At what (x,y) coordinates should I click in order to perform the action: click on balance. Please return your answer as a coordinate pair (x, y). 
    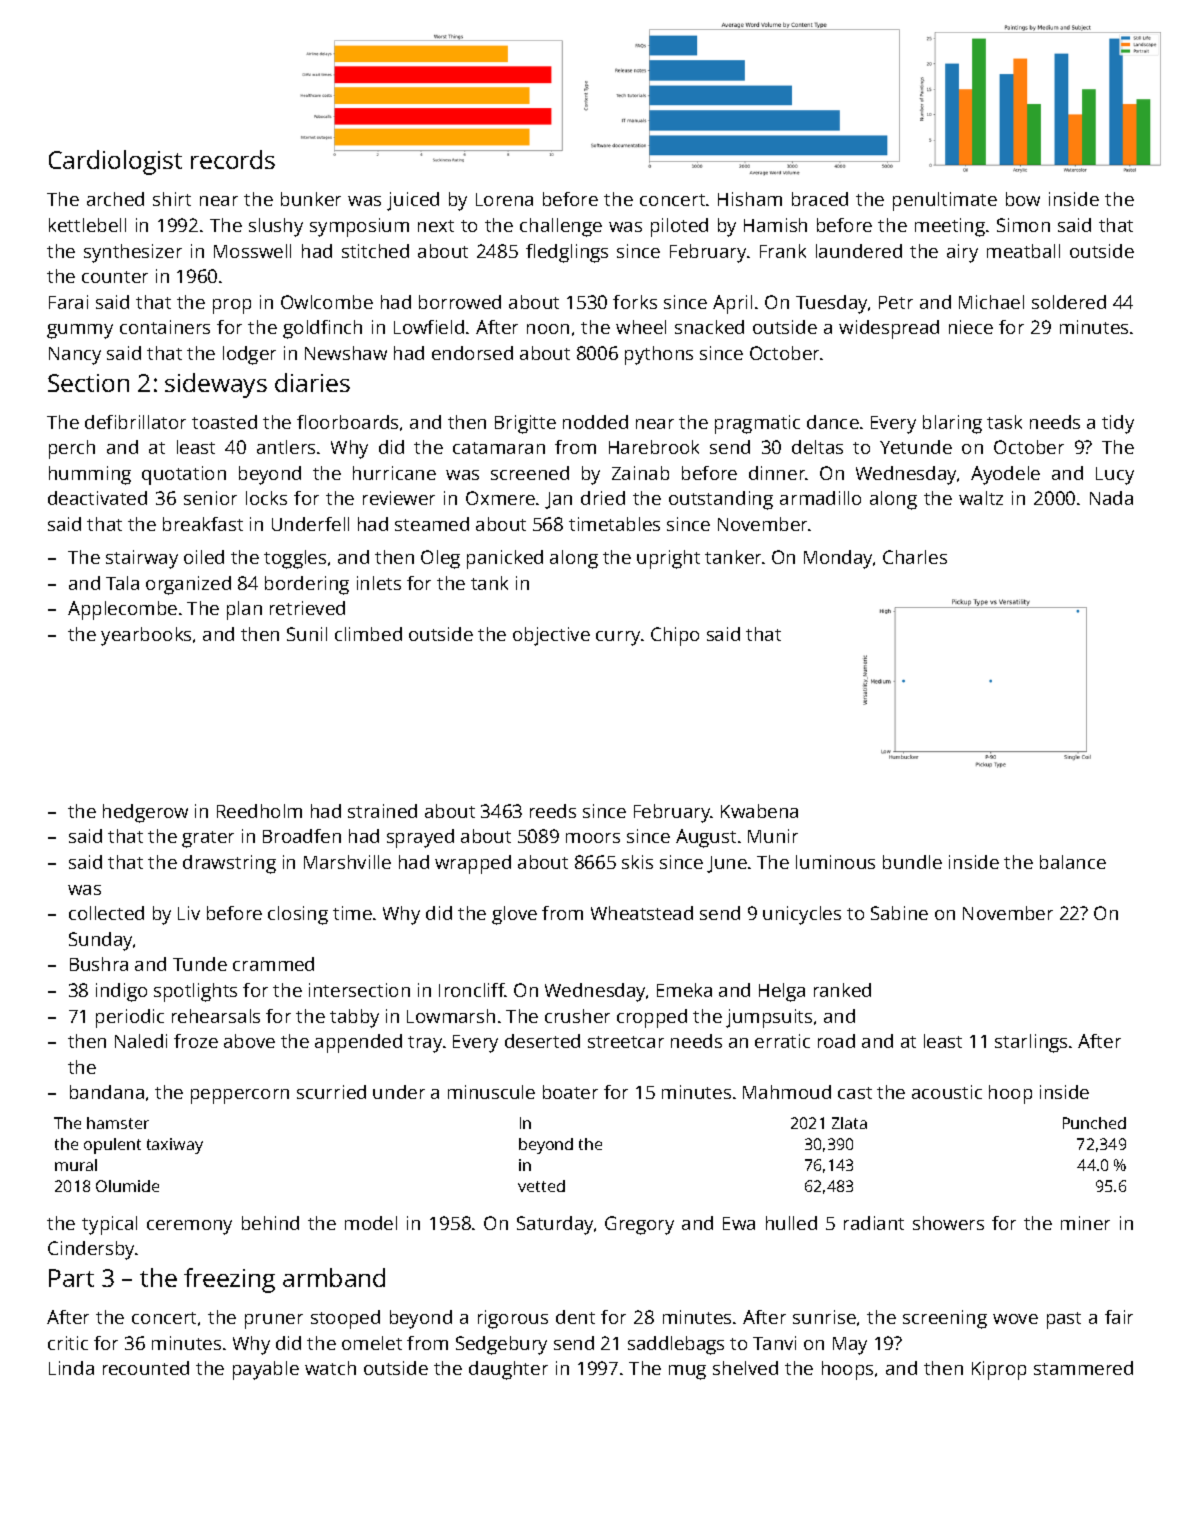
    Looking at the image, I should click on (1073, 862).
